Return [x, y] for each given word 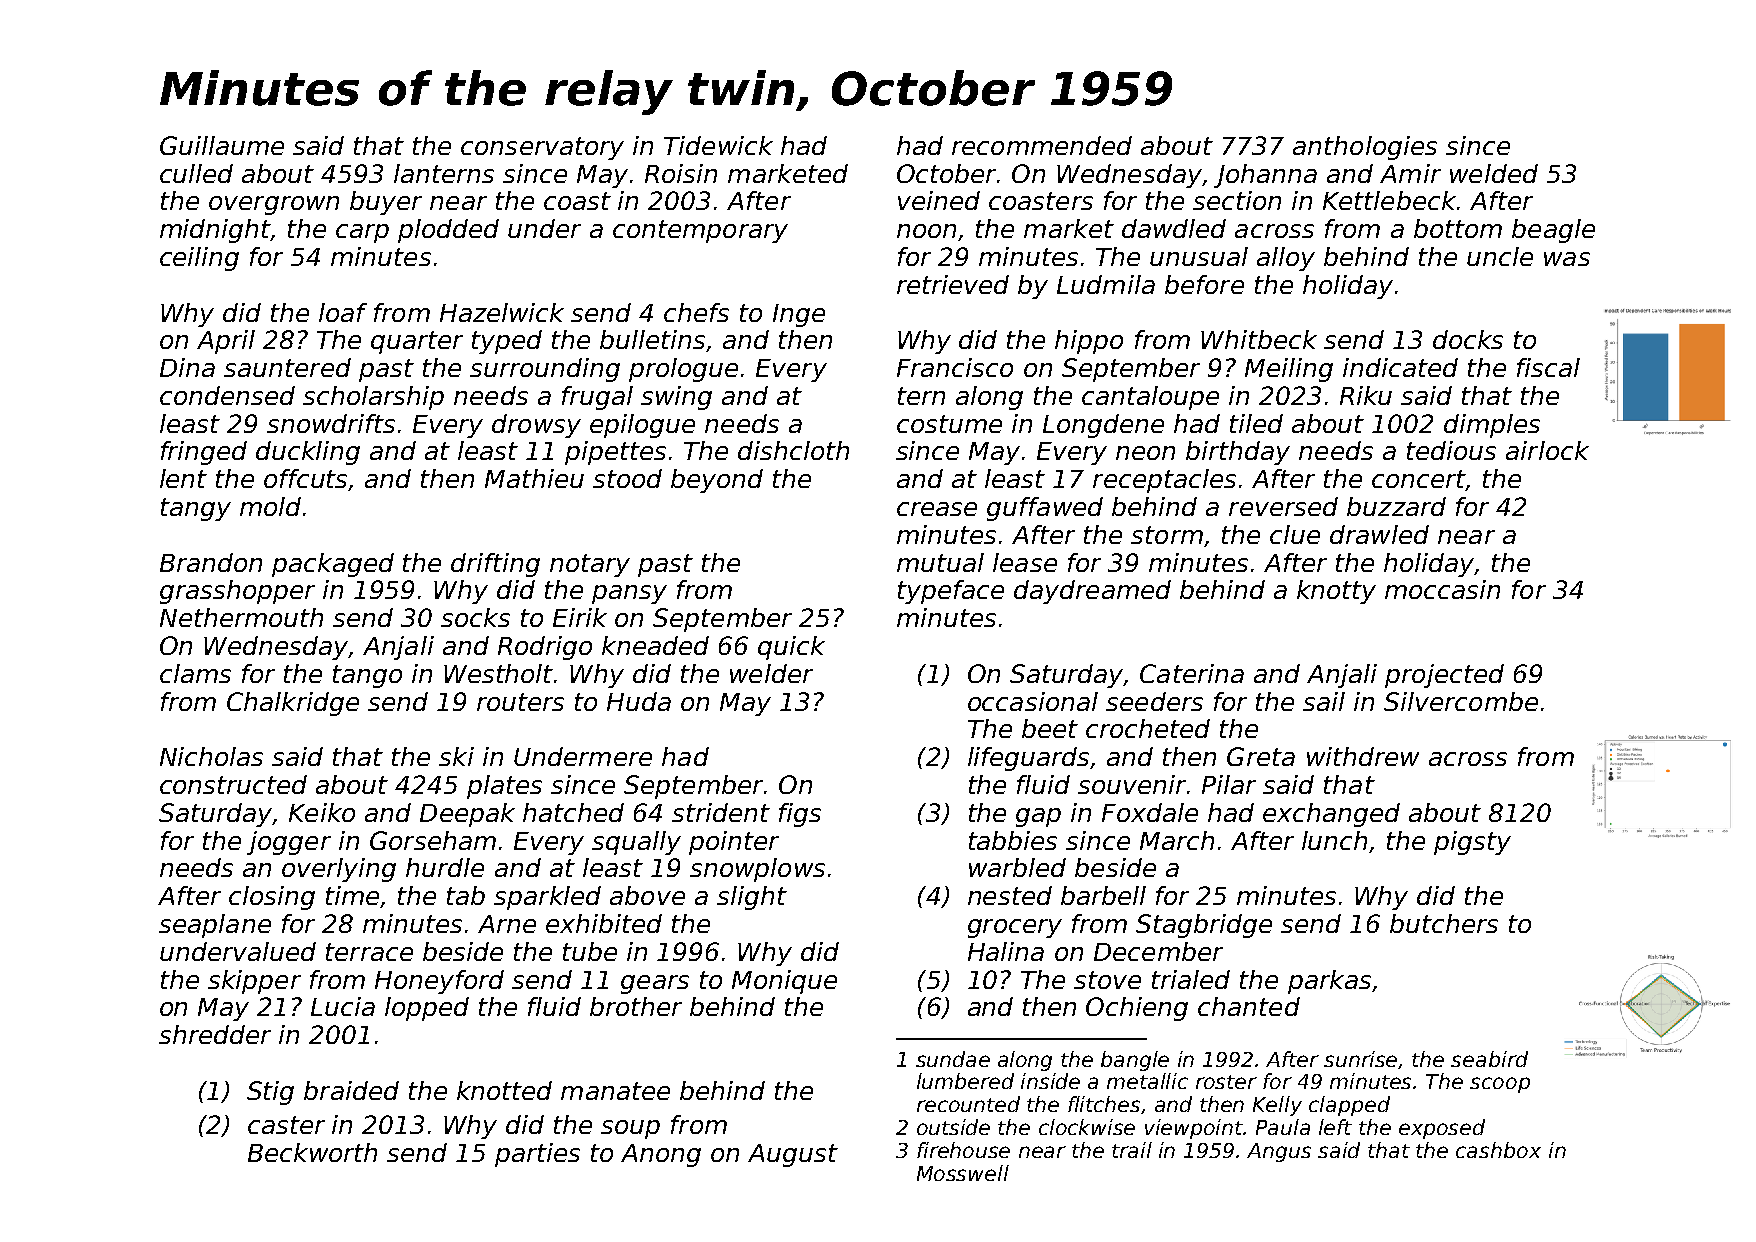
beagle [1553, 231]
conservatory [542, 148]
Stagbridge [1204, 926]
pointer [734, 843]
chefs [696, 312]
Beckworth [312, 1152]
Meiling [1289, 370]
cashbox [1498, 1150]
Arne [507, 924]
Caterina [1192, 673]
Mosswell [963, 1173]
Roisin [681, 173]
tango [367, 676]
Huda [639, 701]
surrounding [545, 370]
